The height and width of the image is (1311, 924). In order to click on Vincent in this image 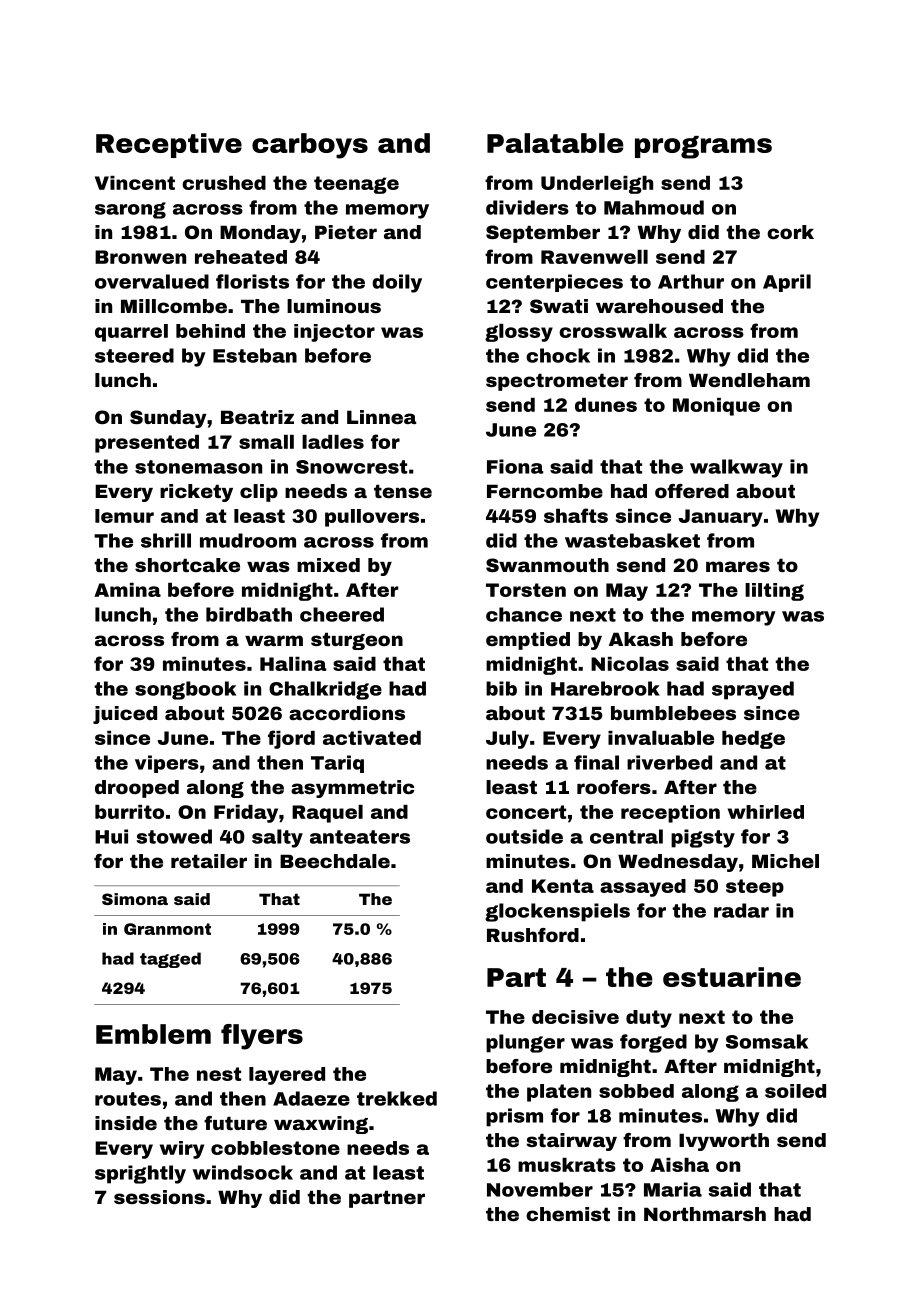, I will do `click(135, 183)`.
